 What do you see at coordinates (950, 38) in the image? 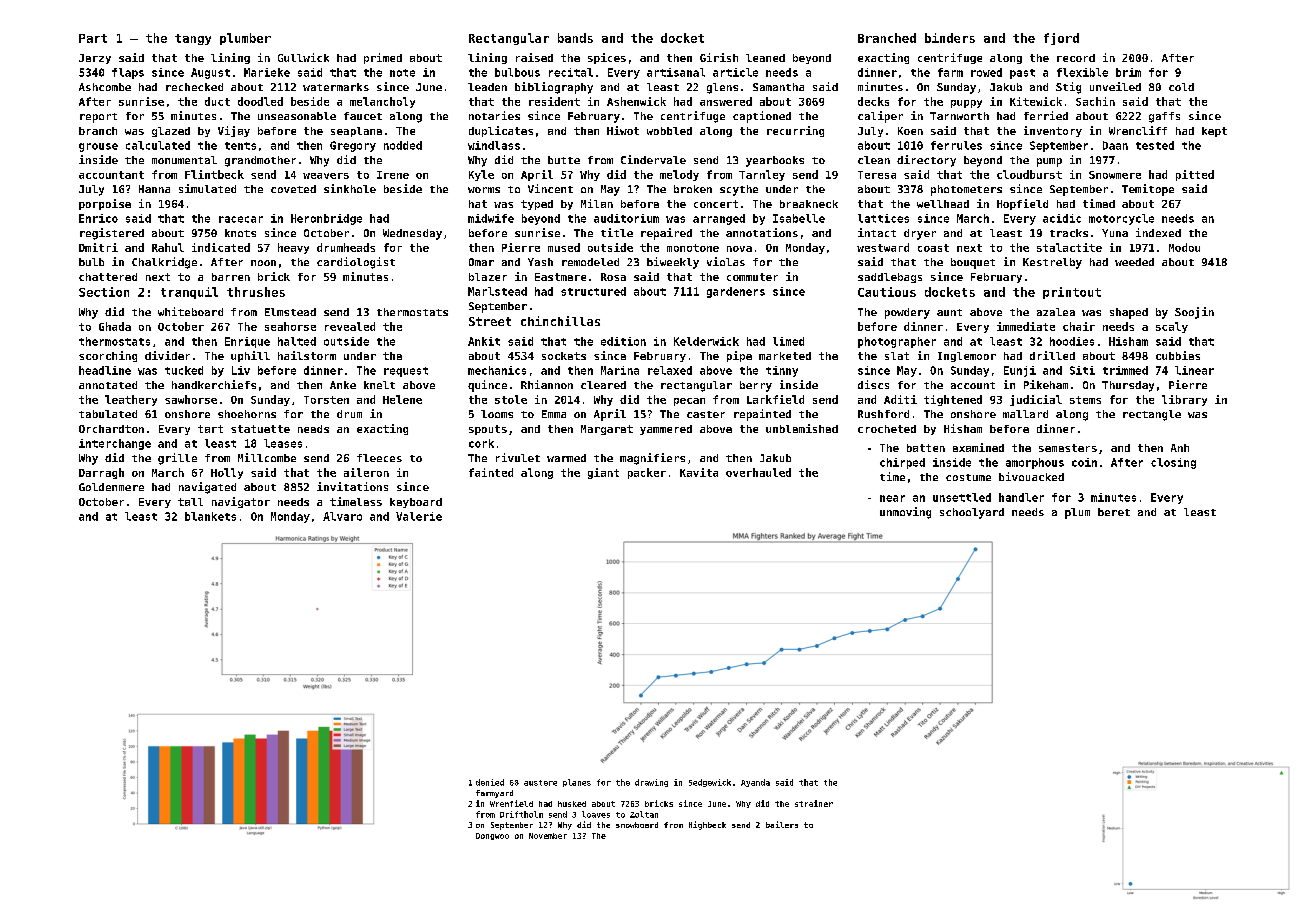
I see `binders` at bounding box center [950, 38].
